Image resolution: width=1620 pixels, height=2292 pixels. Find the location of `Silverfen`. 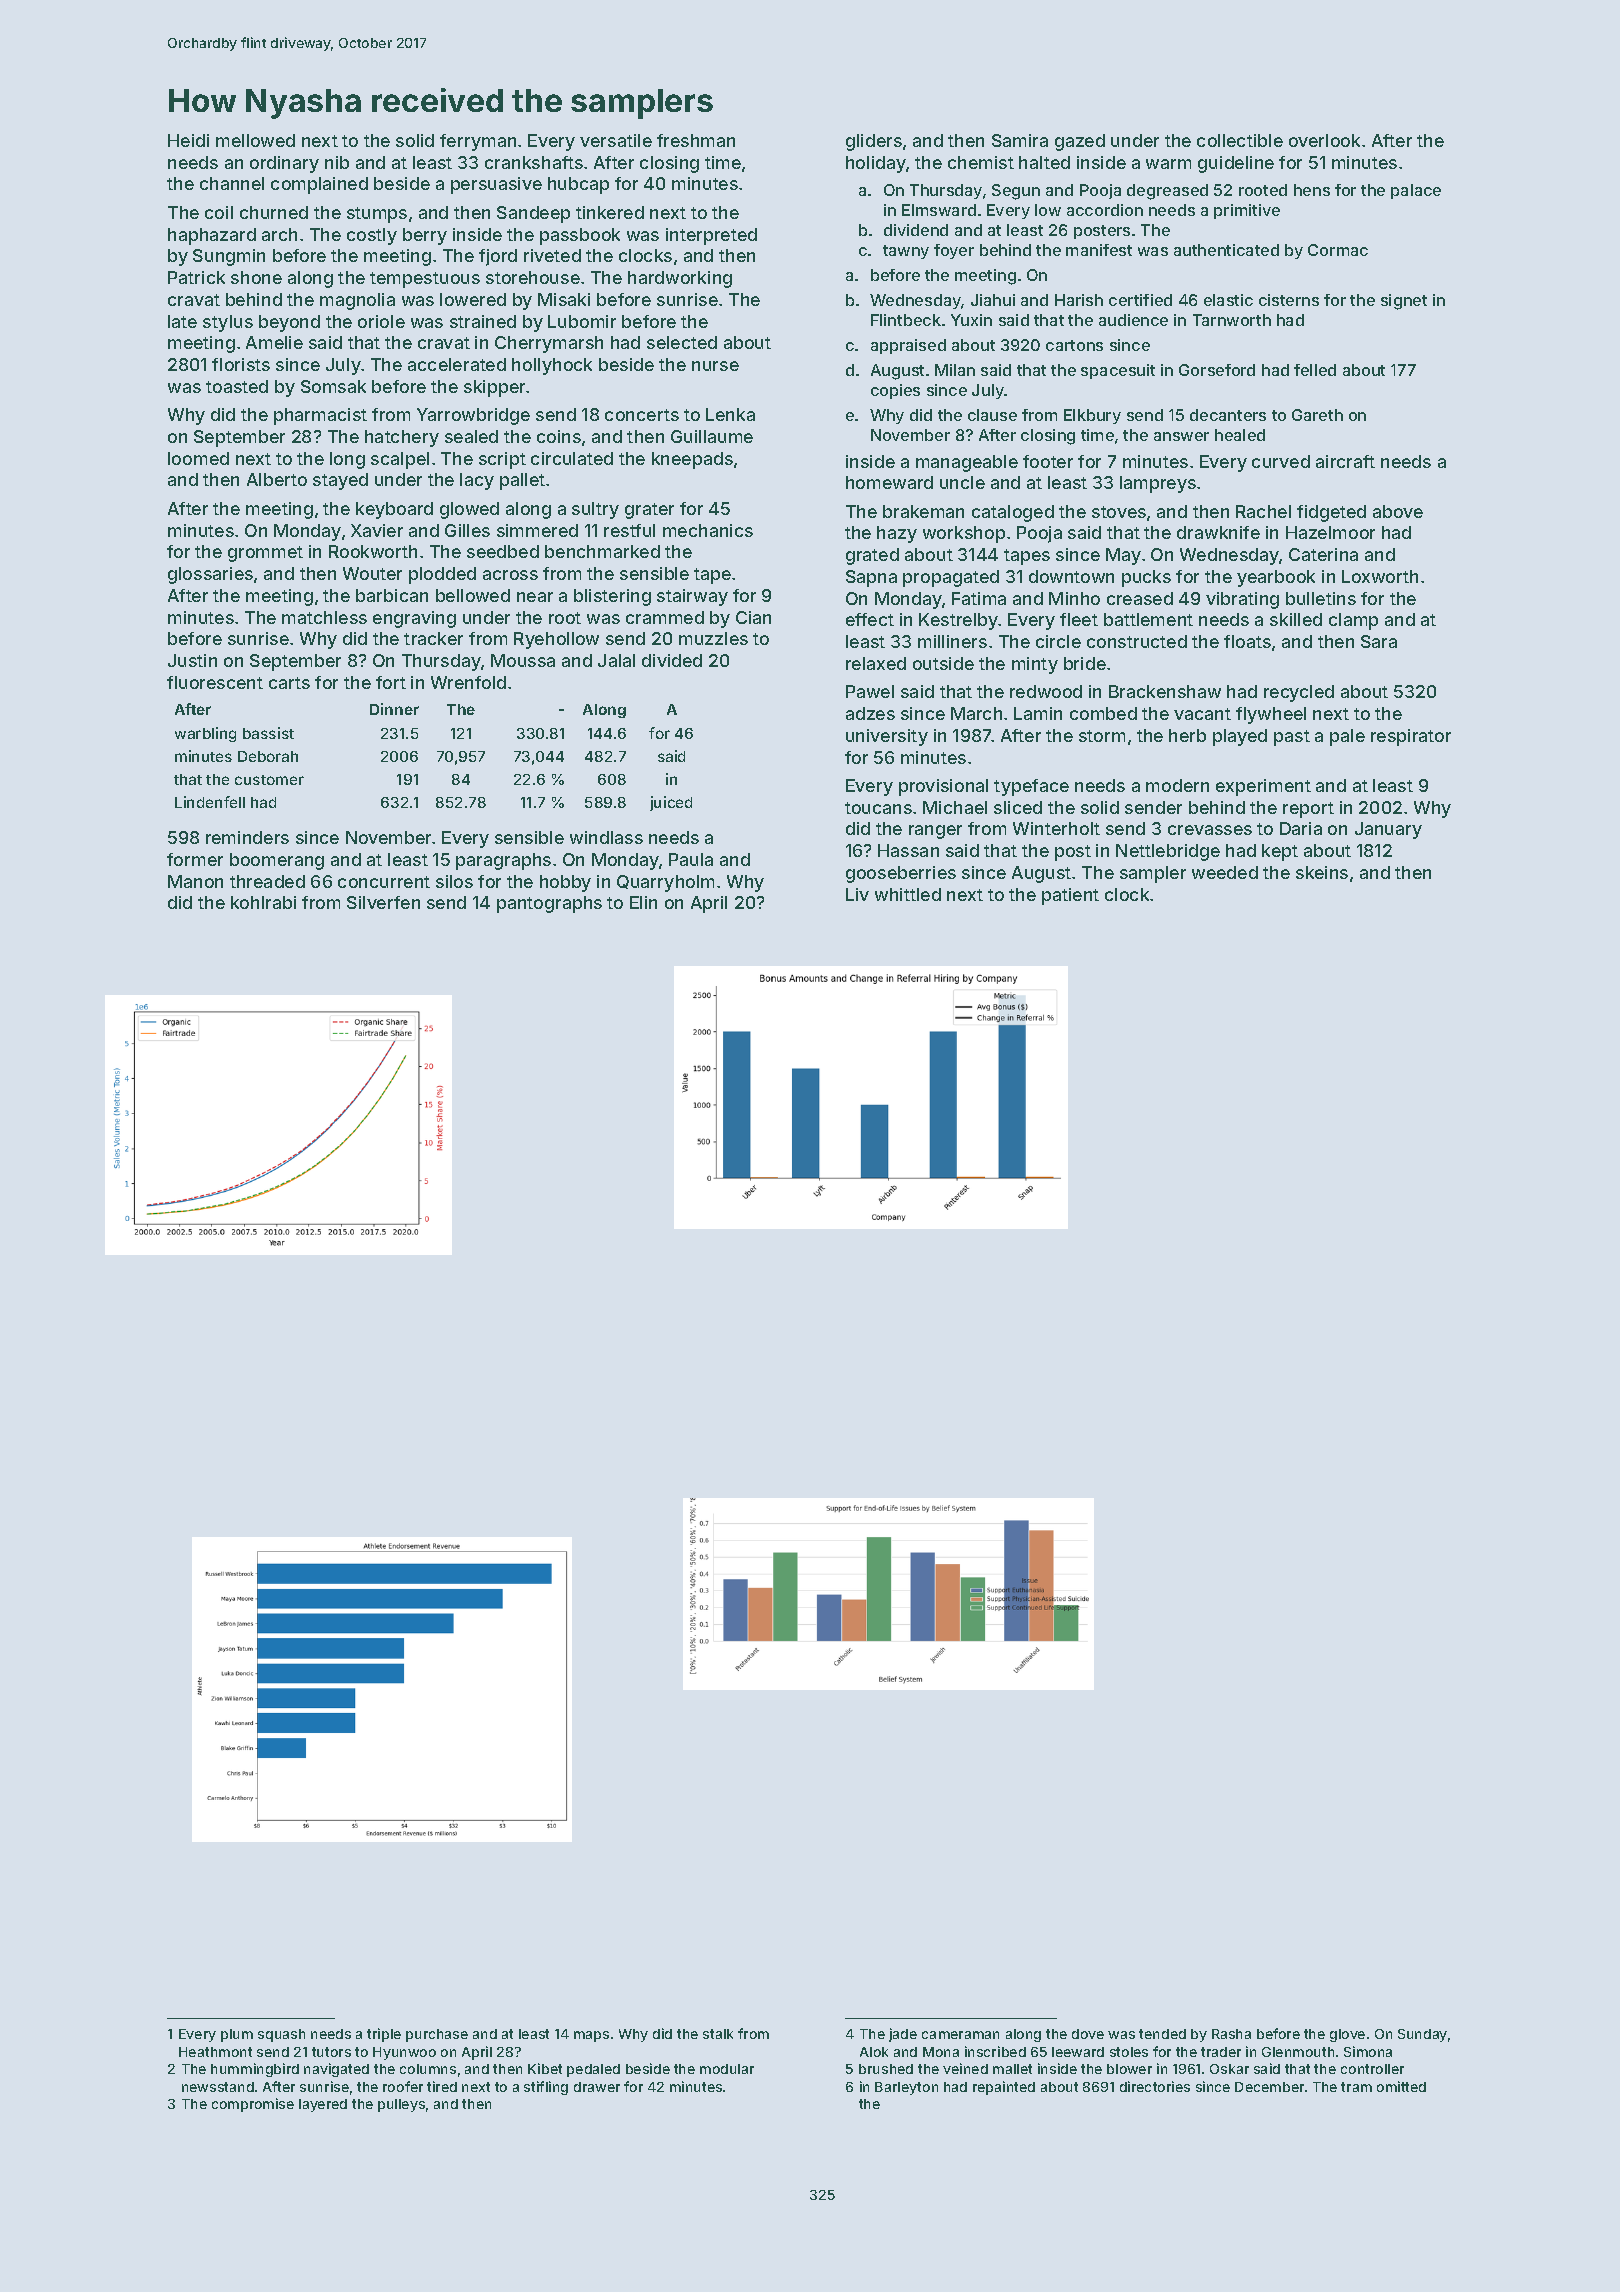

Silverfen is located at coordinates (383, 902).
